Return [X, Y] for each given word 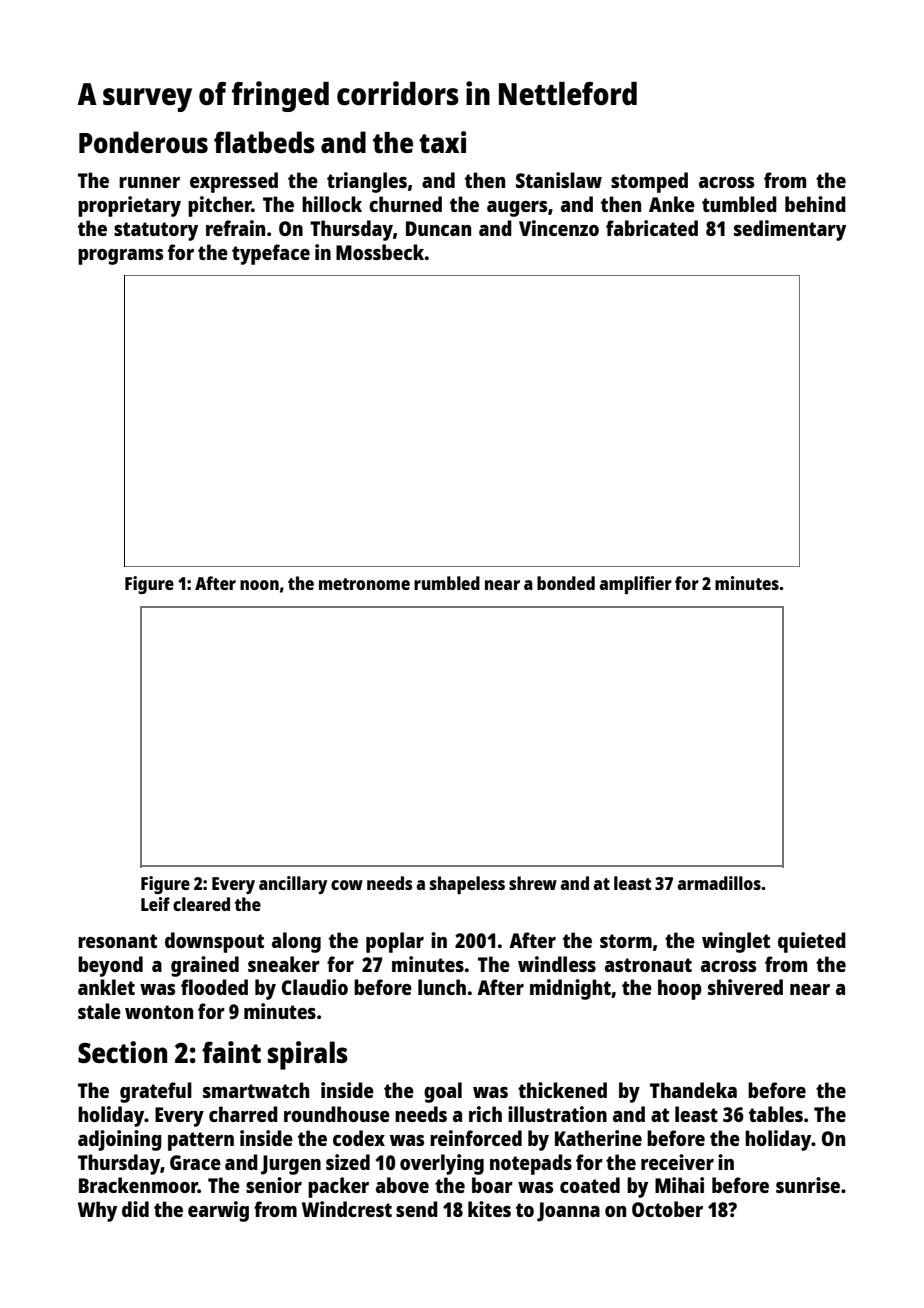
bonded [566, 583]
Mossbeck [380, 252]
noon [259, 585]
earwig [218, 1211]
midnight [570, 989]
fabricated [652, 228]
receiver [677, 1162]
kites [489, 1209]
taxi [442, 142]
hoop [680, 989]
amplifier [636, 585]
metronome [364, 584]
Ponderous [143, 142]
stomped [649, 182]
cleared [201, 904]
